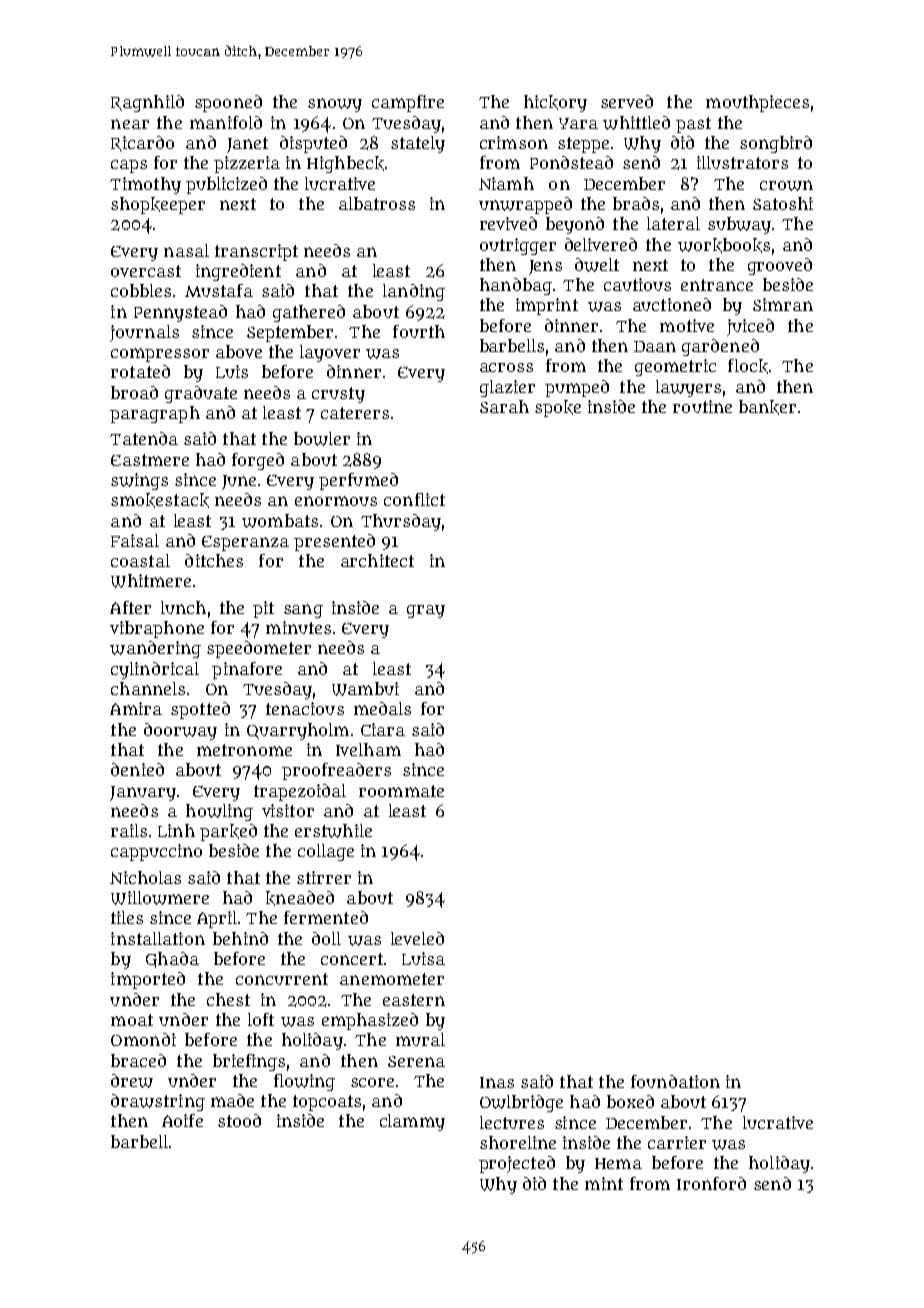  What do you see at coordinates (382, 708) in the screenshot?
I see `medals` at bounding box center [382, 708].
